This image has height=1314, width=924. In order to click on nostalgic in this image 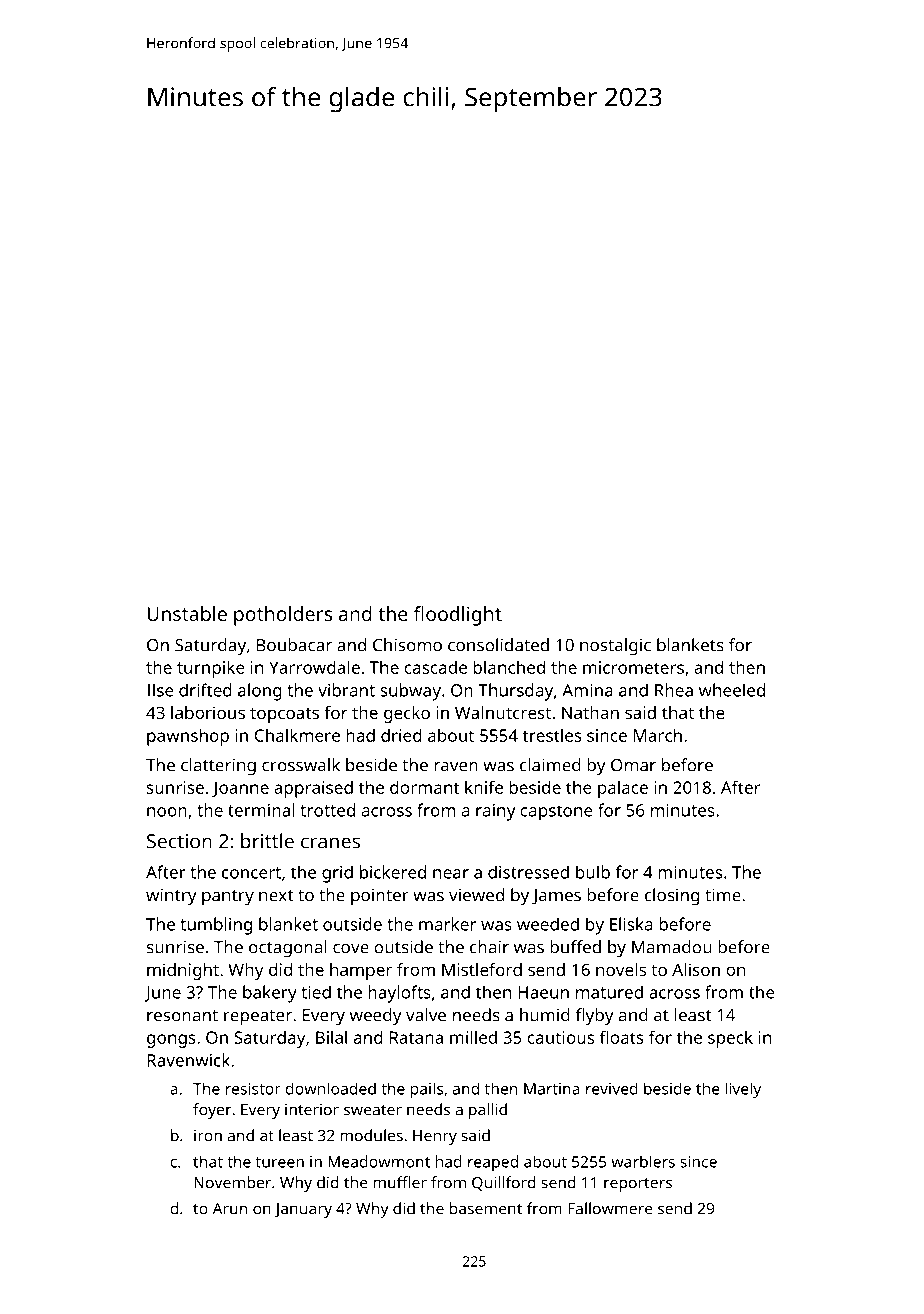, I will do `click(615, 647)`.
